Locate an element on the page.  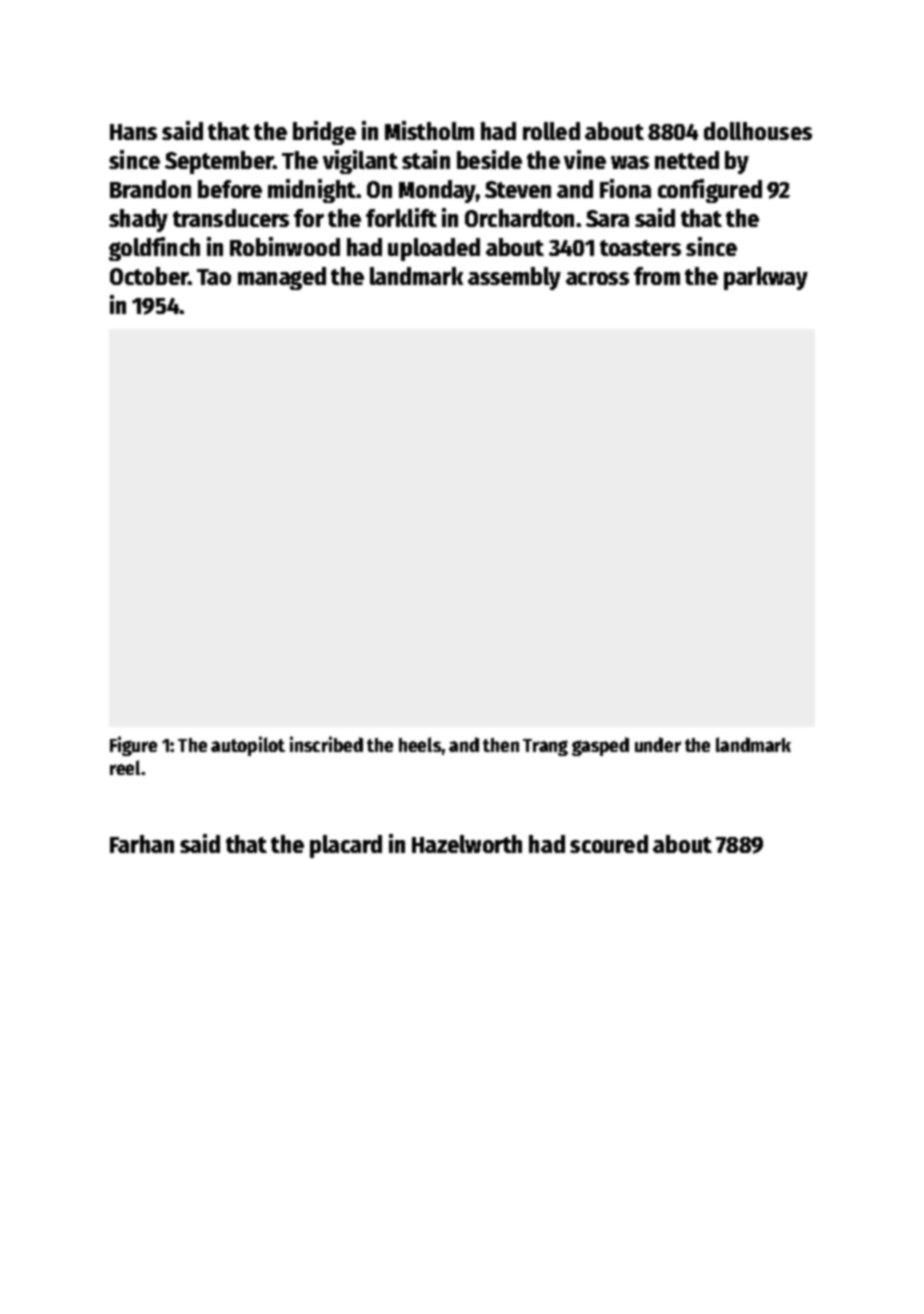
September is located at coordinates (219, 162).
